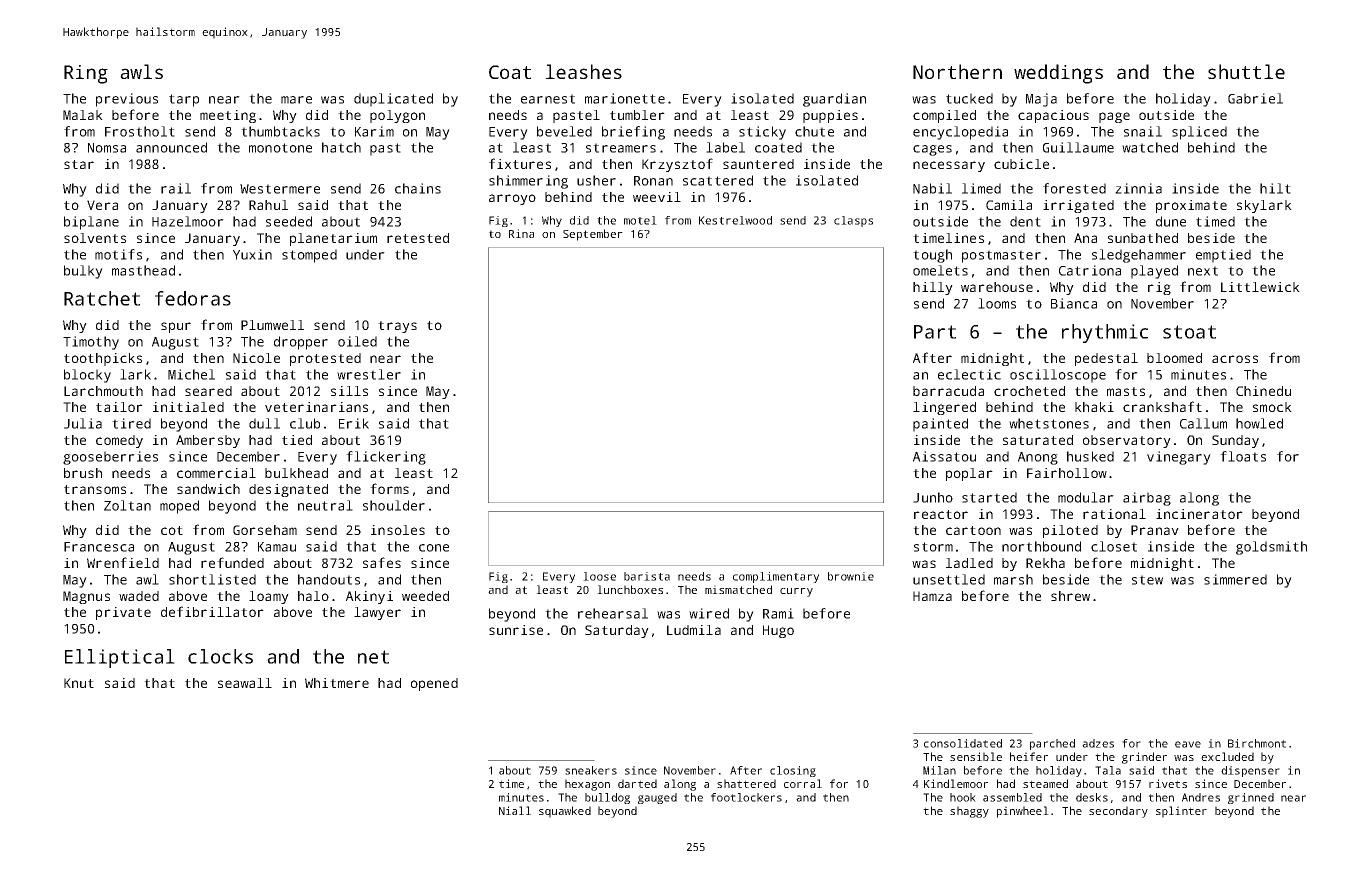 The width and height of the screenshot is (1372, 887). I want to click on simmered, so click(1235, 579).
